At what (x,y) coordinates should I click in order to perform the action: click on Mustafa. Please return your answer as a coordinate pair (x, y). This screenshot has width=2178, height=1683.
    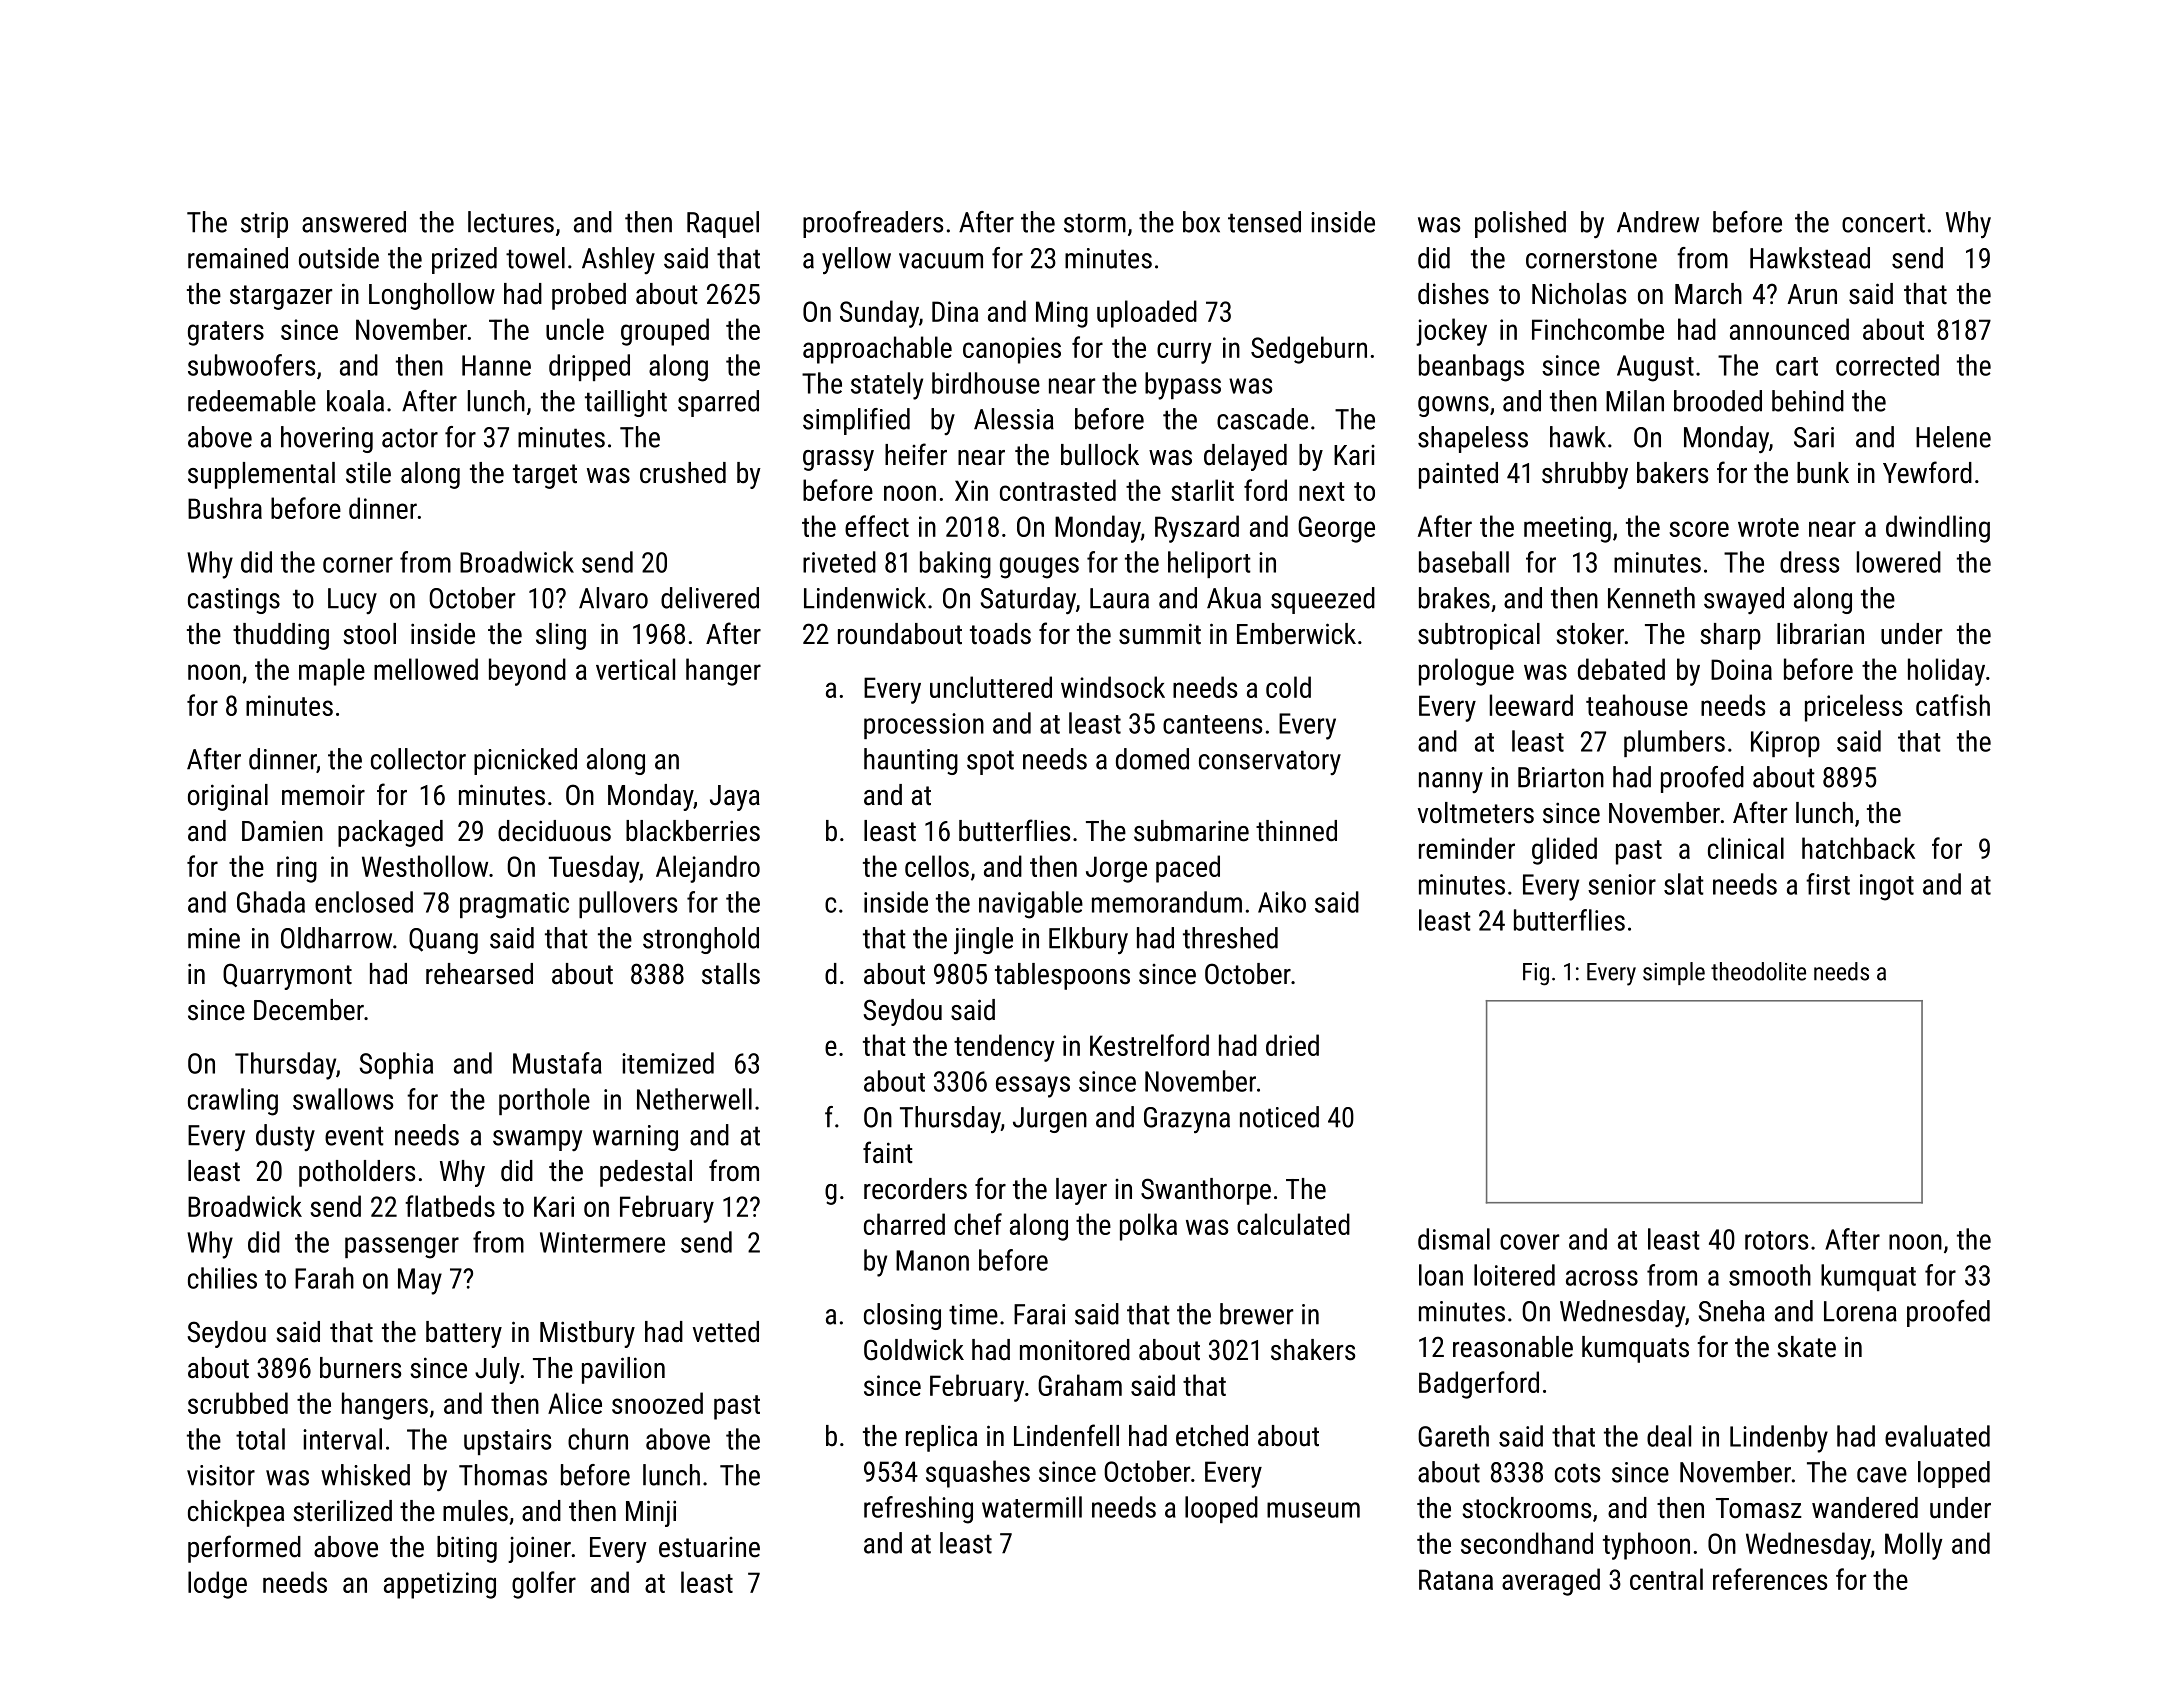
    Looking at the image, I should click on (557, 1063).
